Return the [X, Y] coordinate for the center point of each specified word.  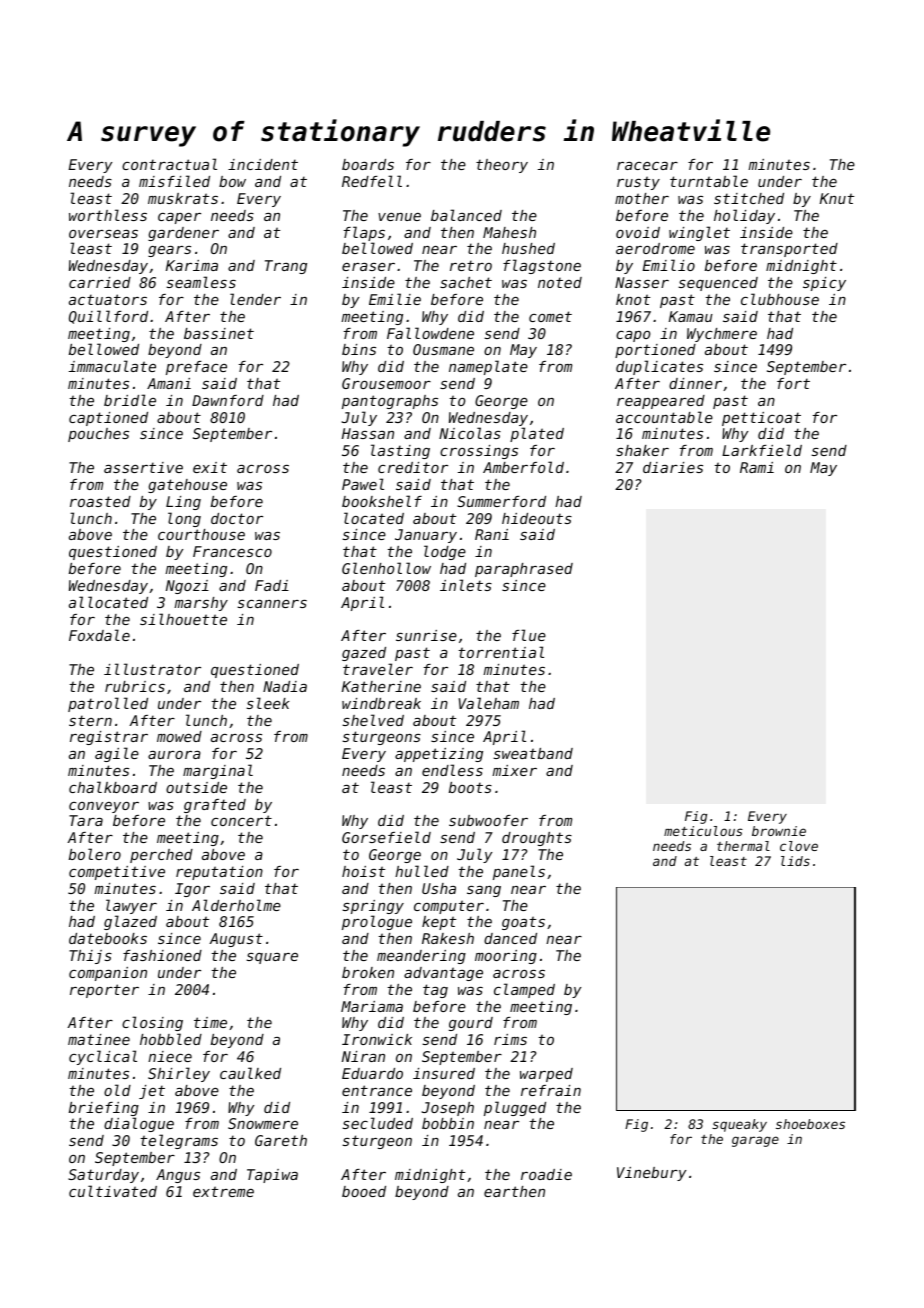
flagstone [542, 266]
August [236, 940]
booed [364, 1191]
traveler [378, 669]
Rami [757, 467]
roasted [100, 501]
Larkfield [762, 450]
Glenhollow [386, 568]
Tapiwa [272, 1176]
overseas [103, 234]
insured [444, 1073]
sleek [268, 703]
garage [755, 1141]
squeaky [739, 1125]
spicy [824, 284]
